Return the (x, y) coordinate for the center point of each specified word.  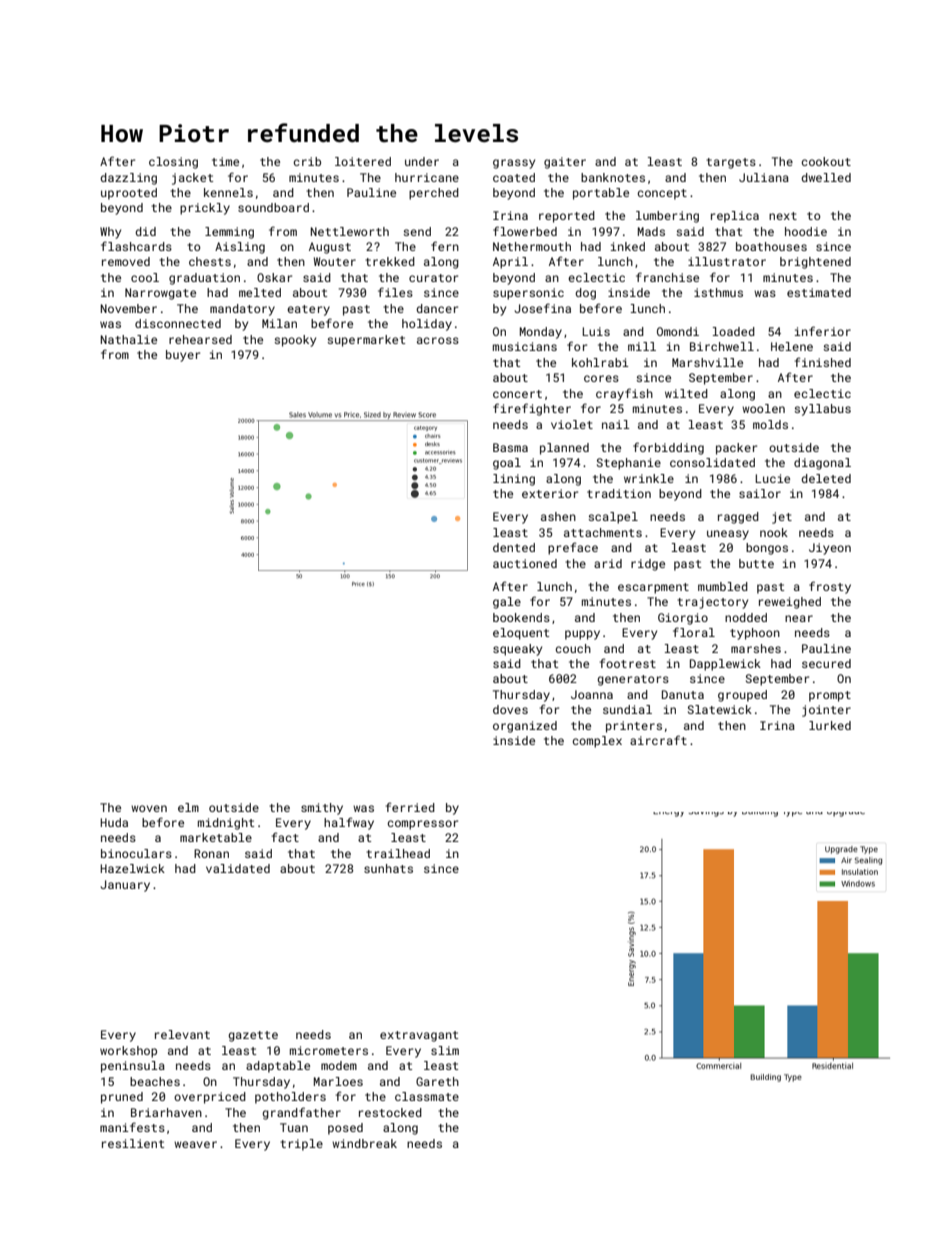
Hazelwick (132, 868)
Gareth (437, 1081)
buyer (183, 356)
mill (642, 346)
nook (774, 532)
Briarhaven (166, 1112)
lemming (229, 233)
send (417, 231)
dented (514, 547)
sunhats (388, 868)
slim (445, 1050)
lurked (830, 725)
